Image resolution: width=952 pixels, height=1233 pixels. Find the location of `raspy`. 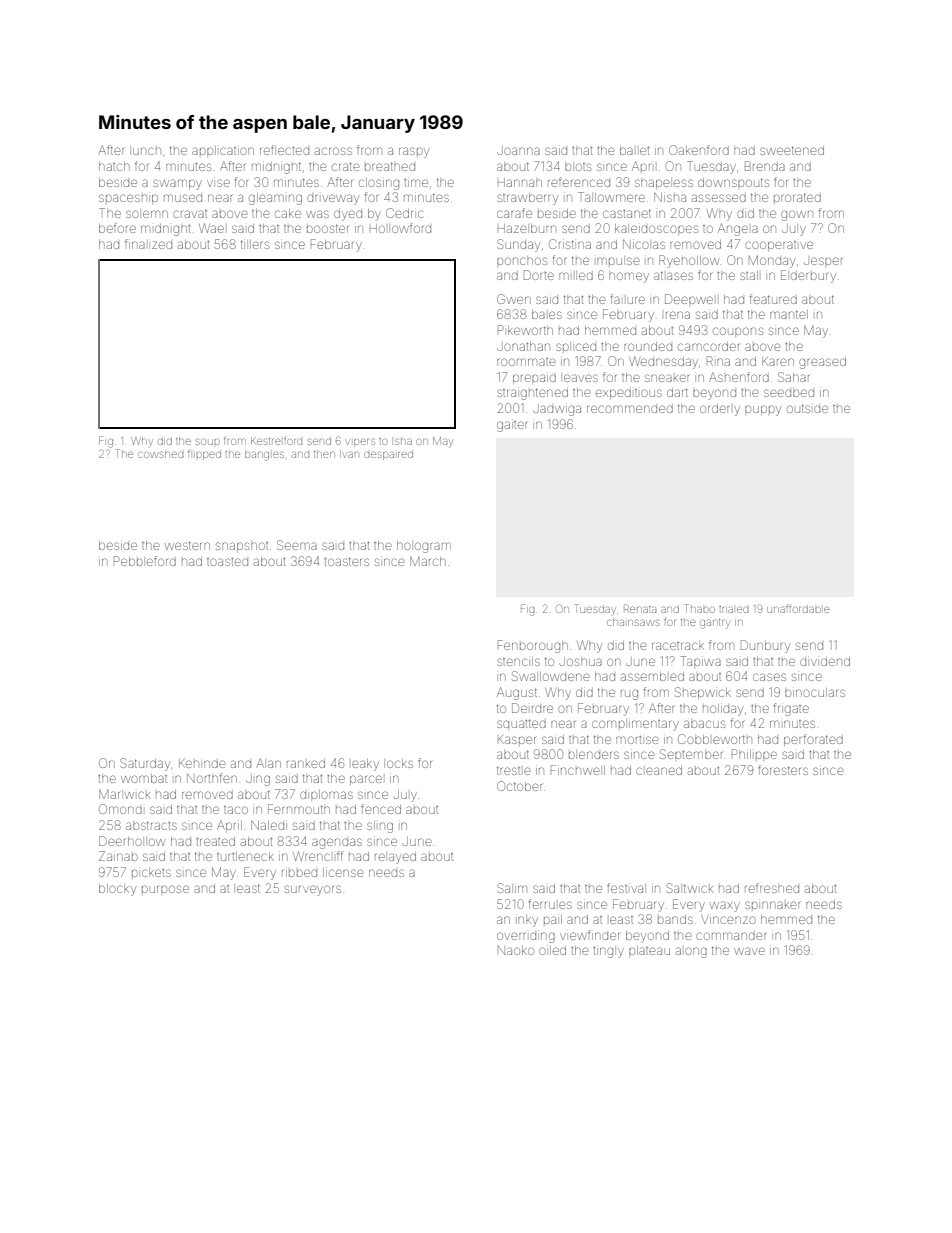

raspy is located at coordinates (414, 152).
